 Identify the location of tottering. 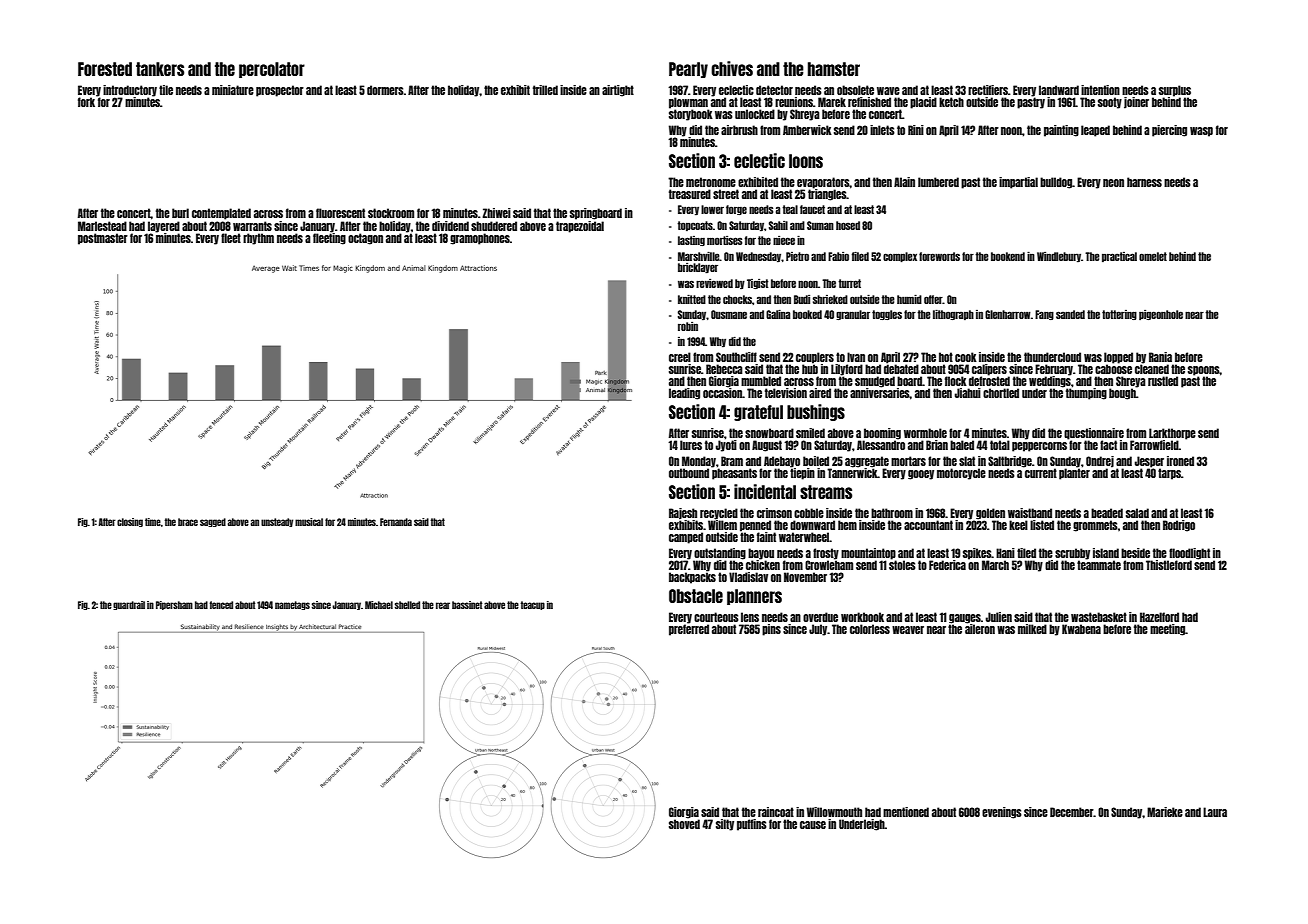
(1119, 315).
